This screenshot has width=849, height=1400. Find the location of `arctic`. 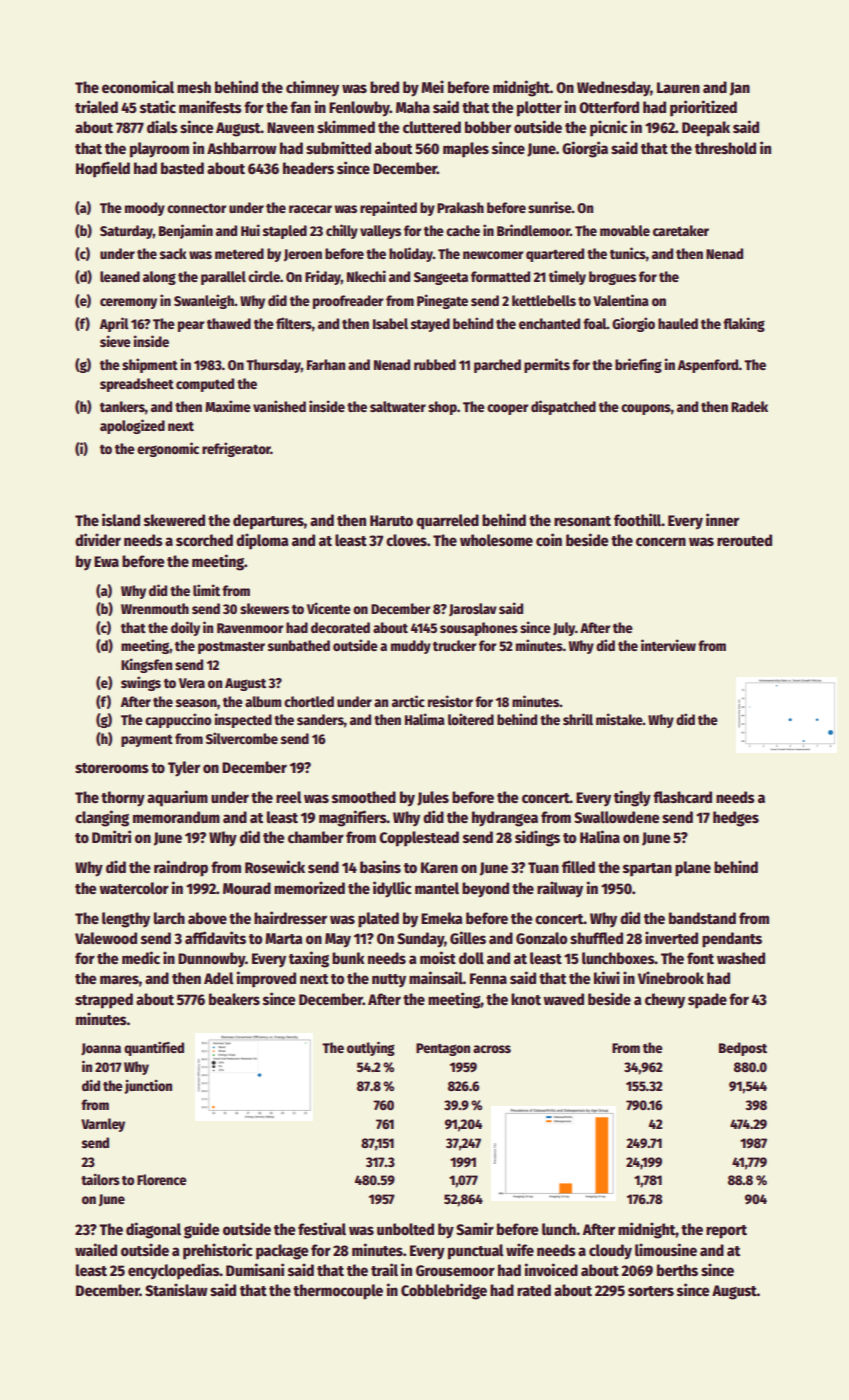

arctic is located at coordinates (408, 701).
